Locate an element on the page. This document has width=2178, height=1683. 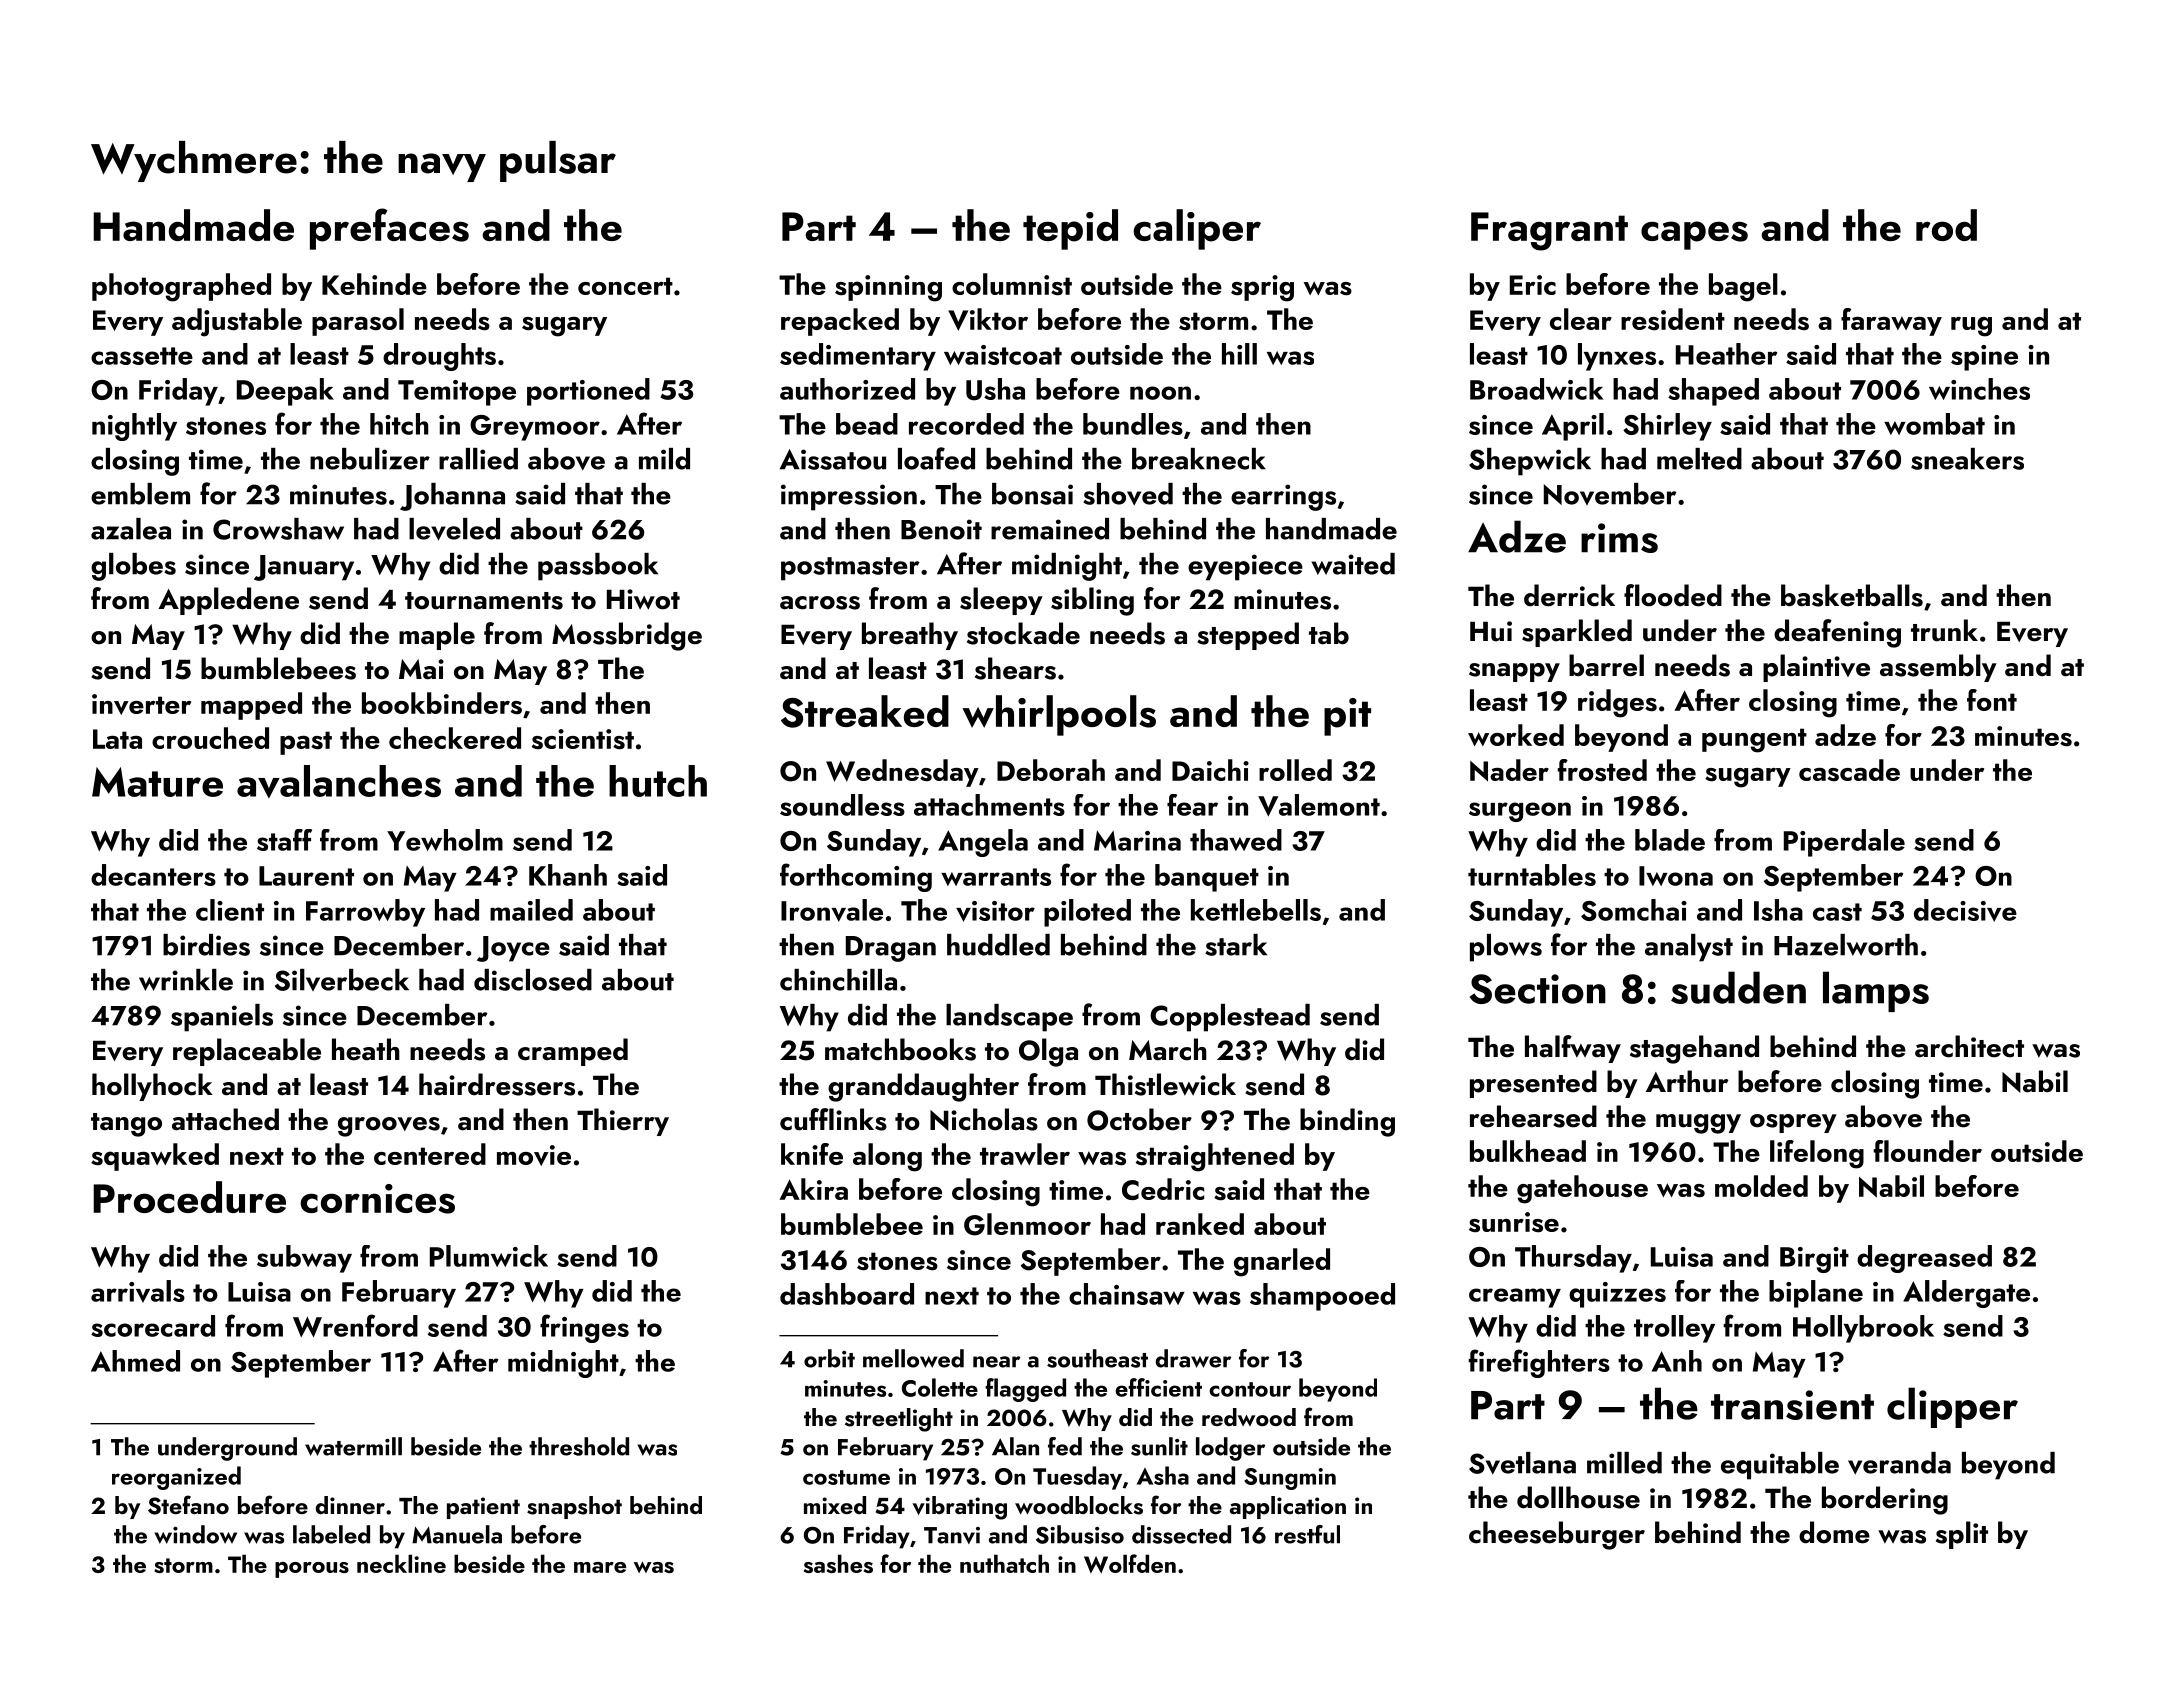
rod is located at coordinates (1946, 225).
